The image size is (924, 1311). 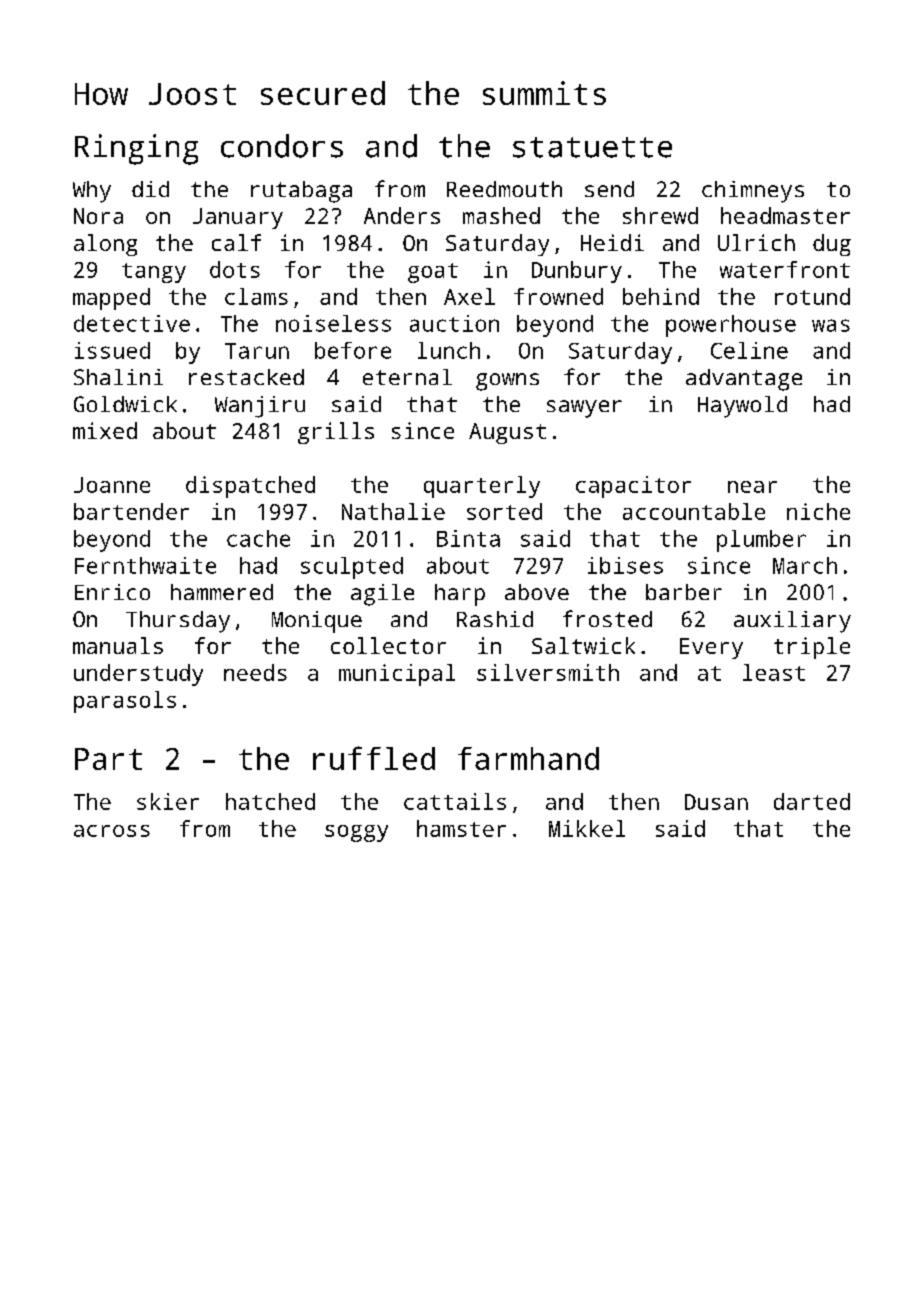 What do you see at coordinates (454, 323) in the page?
I see `auction` at bounding box center [454, 323].
